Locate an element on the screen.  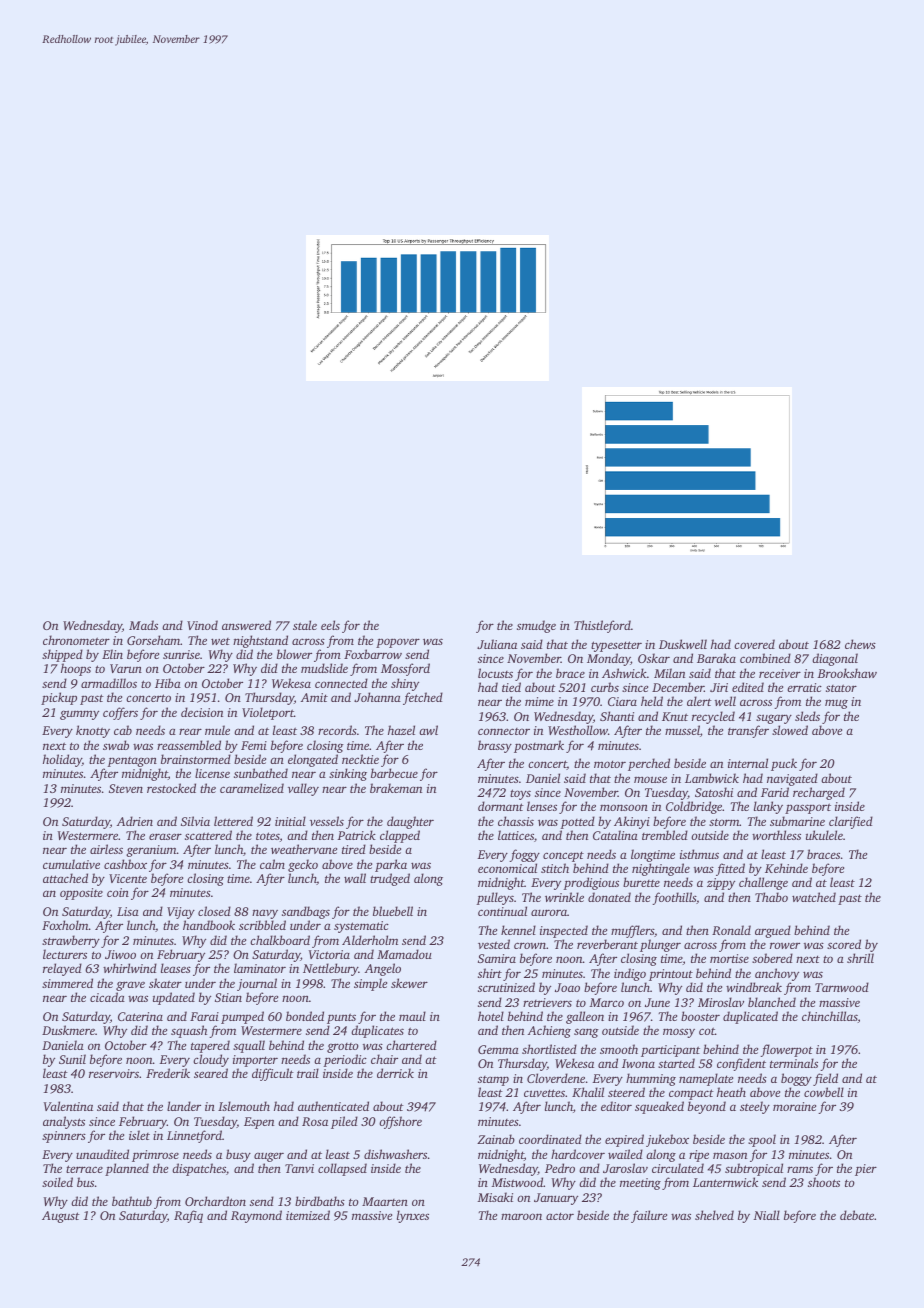
Varun is located at coordinates (126, 668).
